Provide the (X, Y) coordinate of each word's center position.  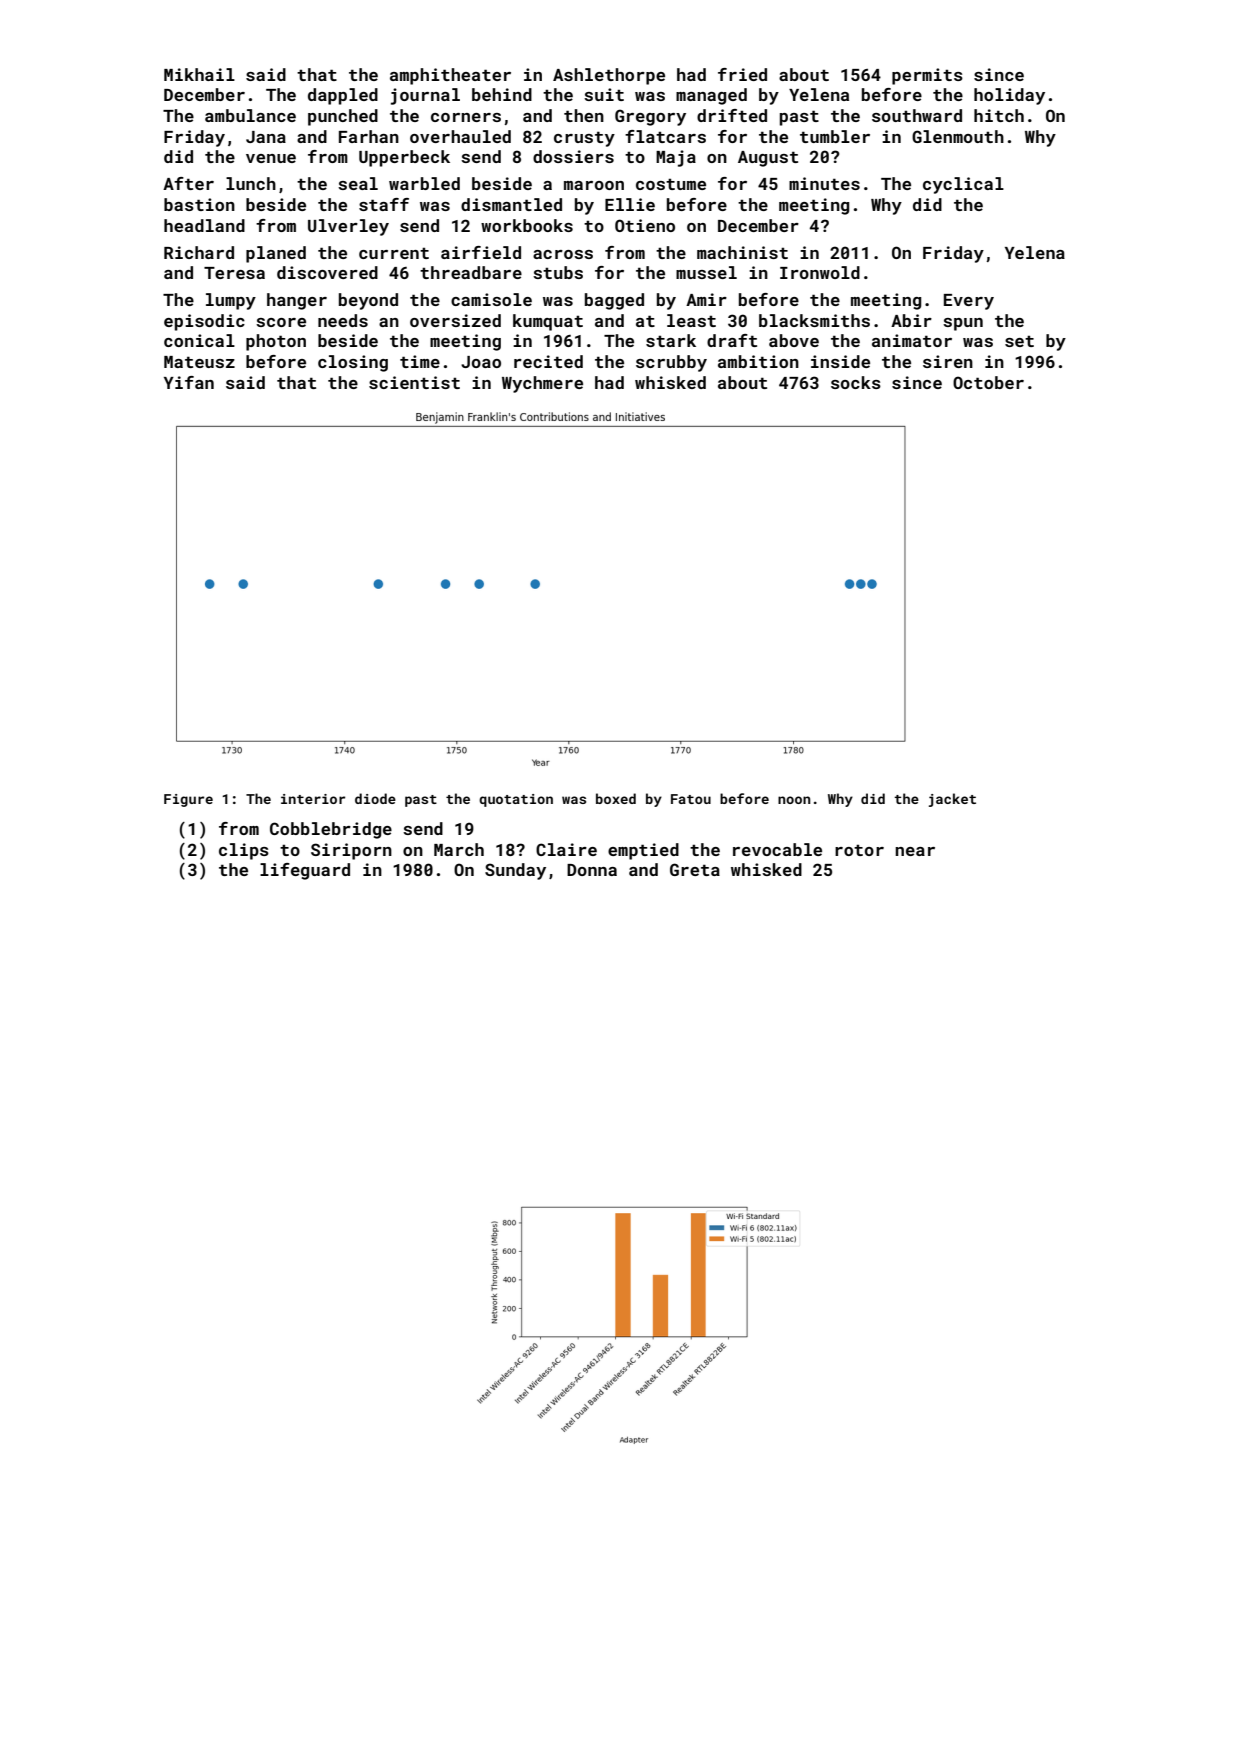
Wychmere (542, 384)
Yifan (189, 382)
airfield (481, 252)
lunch (251, 183)
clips (244, 851)
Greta (695, 869)
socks (856, 382)
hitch (999, 115)
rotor (859, 850)
